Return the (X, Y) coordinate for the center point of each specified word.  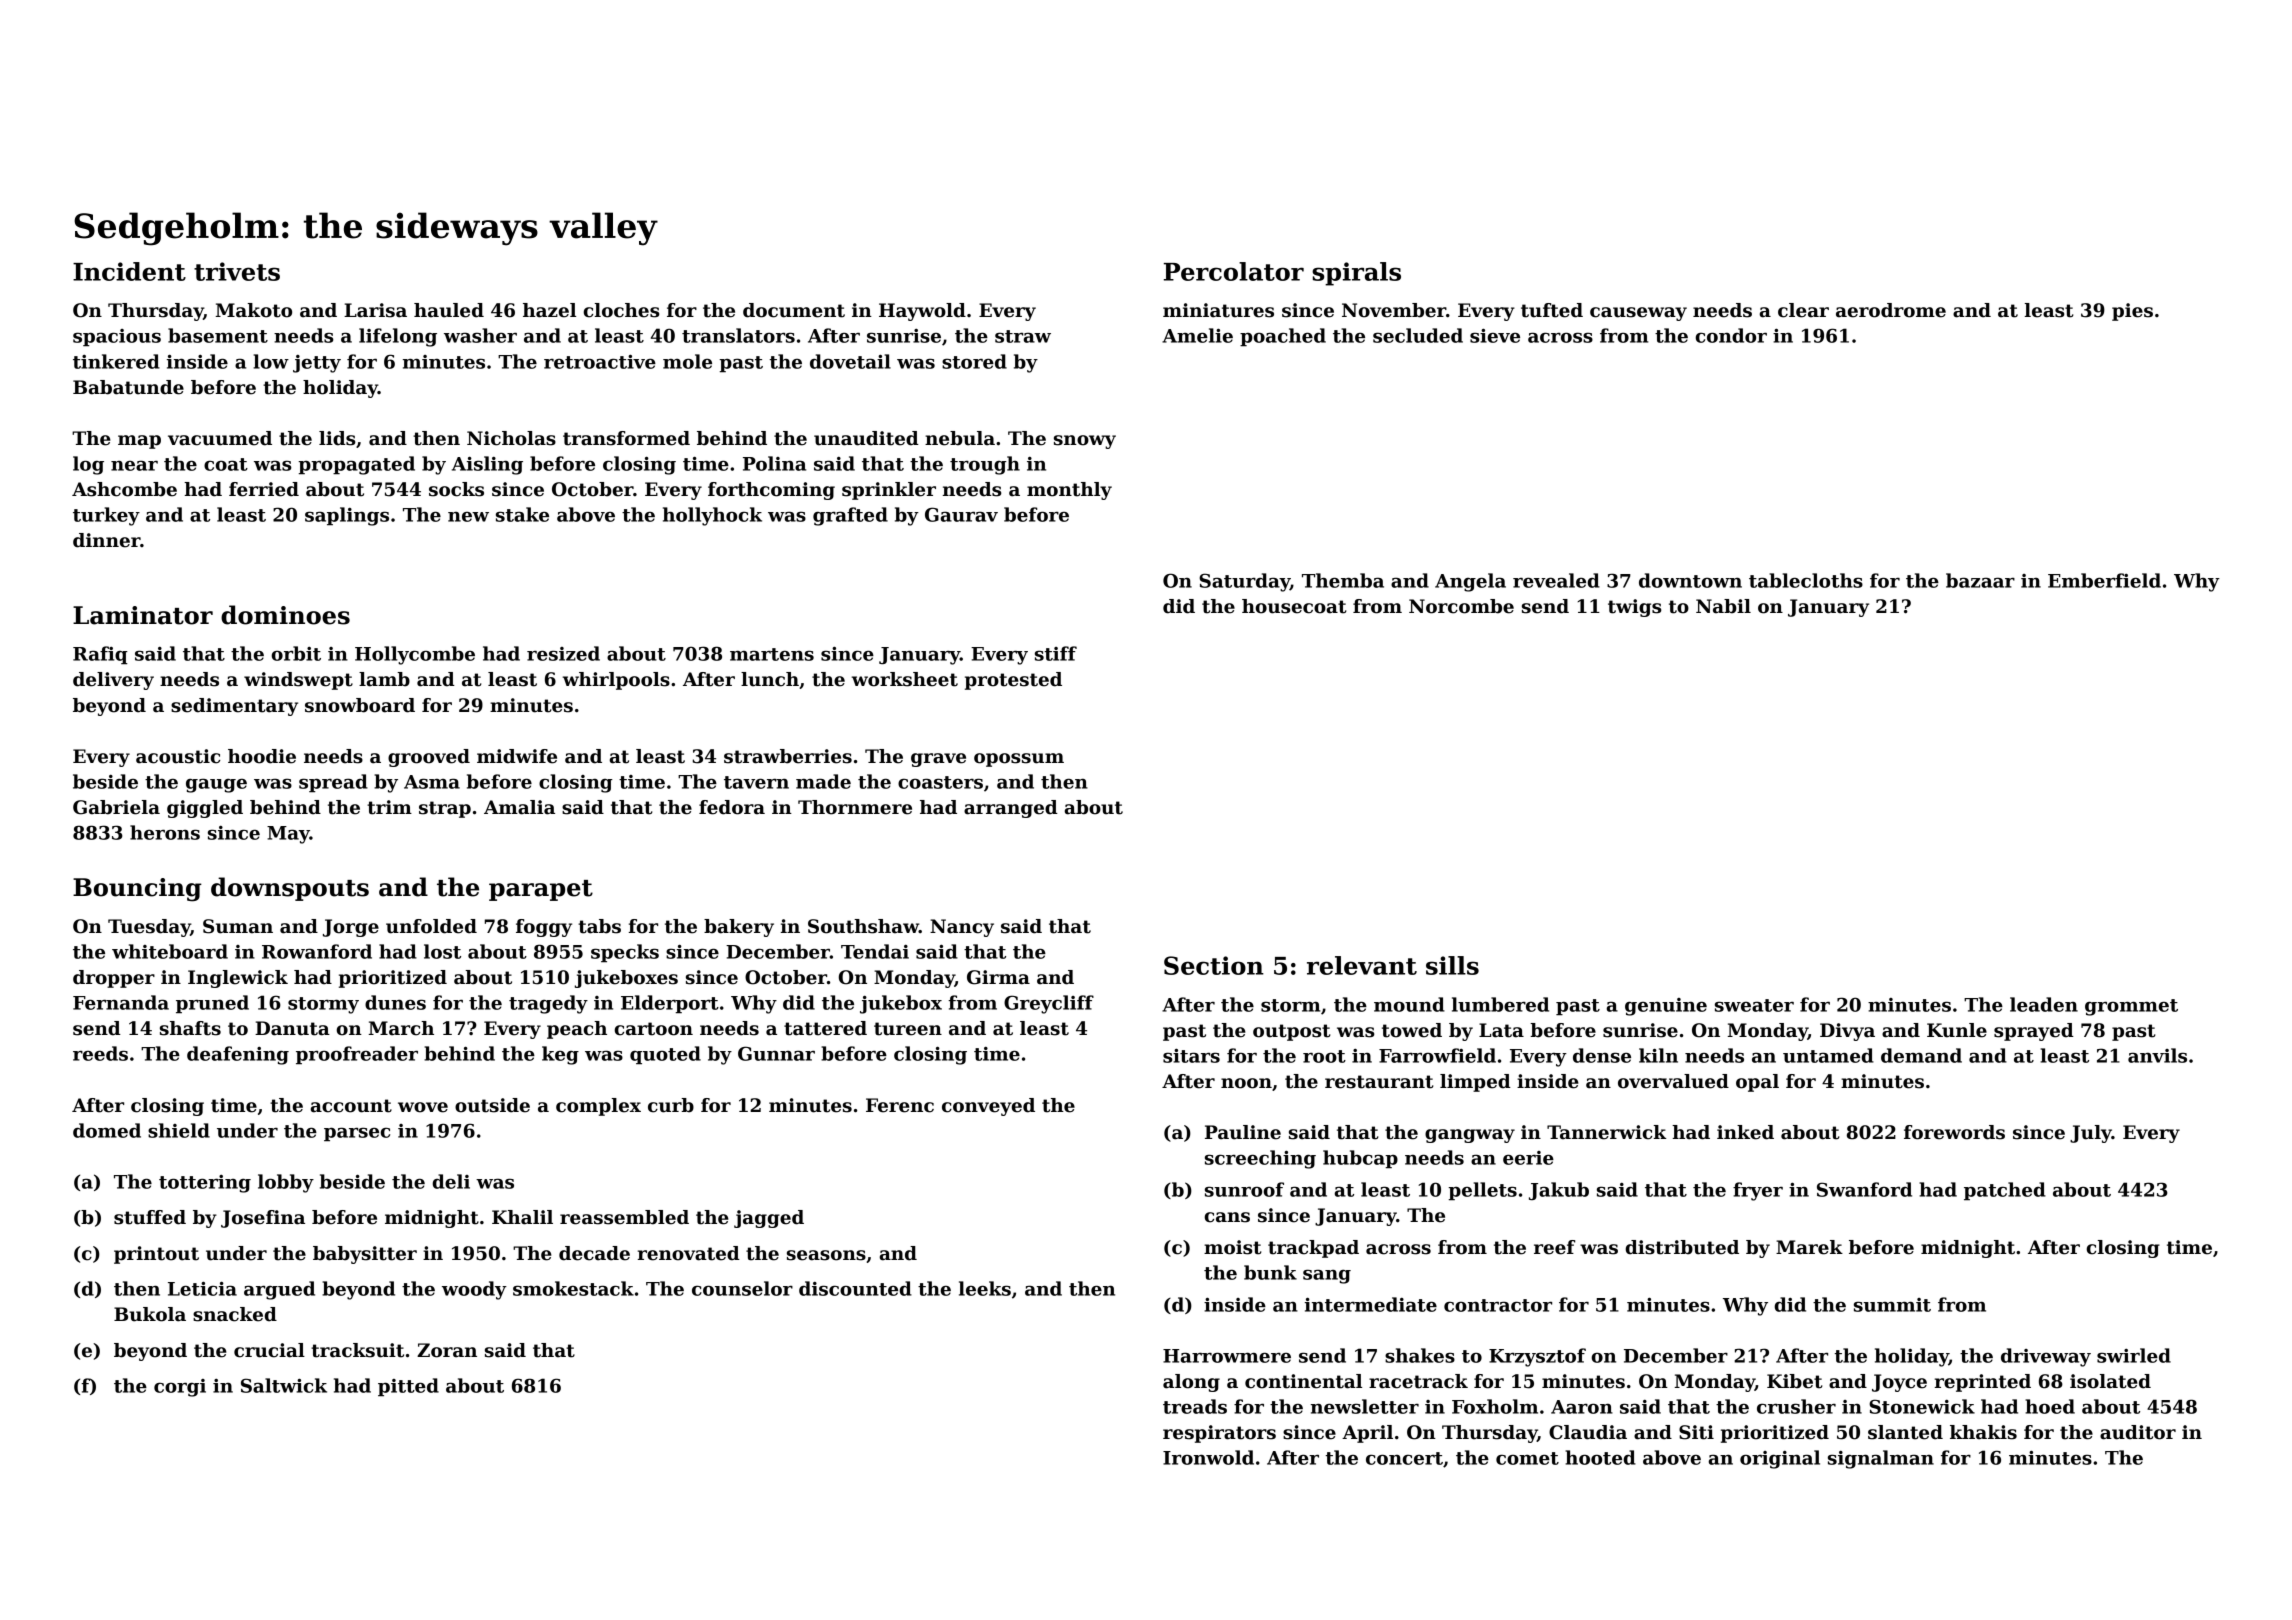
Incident (129, 271)
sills (1452, 965)
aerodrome (1891, 310)
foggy (544, 928)
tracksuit (357, 1350)
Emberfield (2104, 580)
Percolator (1234, 271)
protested (1013, 681)
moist (1232, 1247)
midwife (517, 756)
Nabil (1723, 606)
